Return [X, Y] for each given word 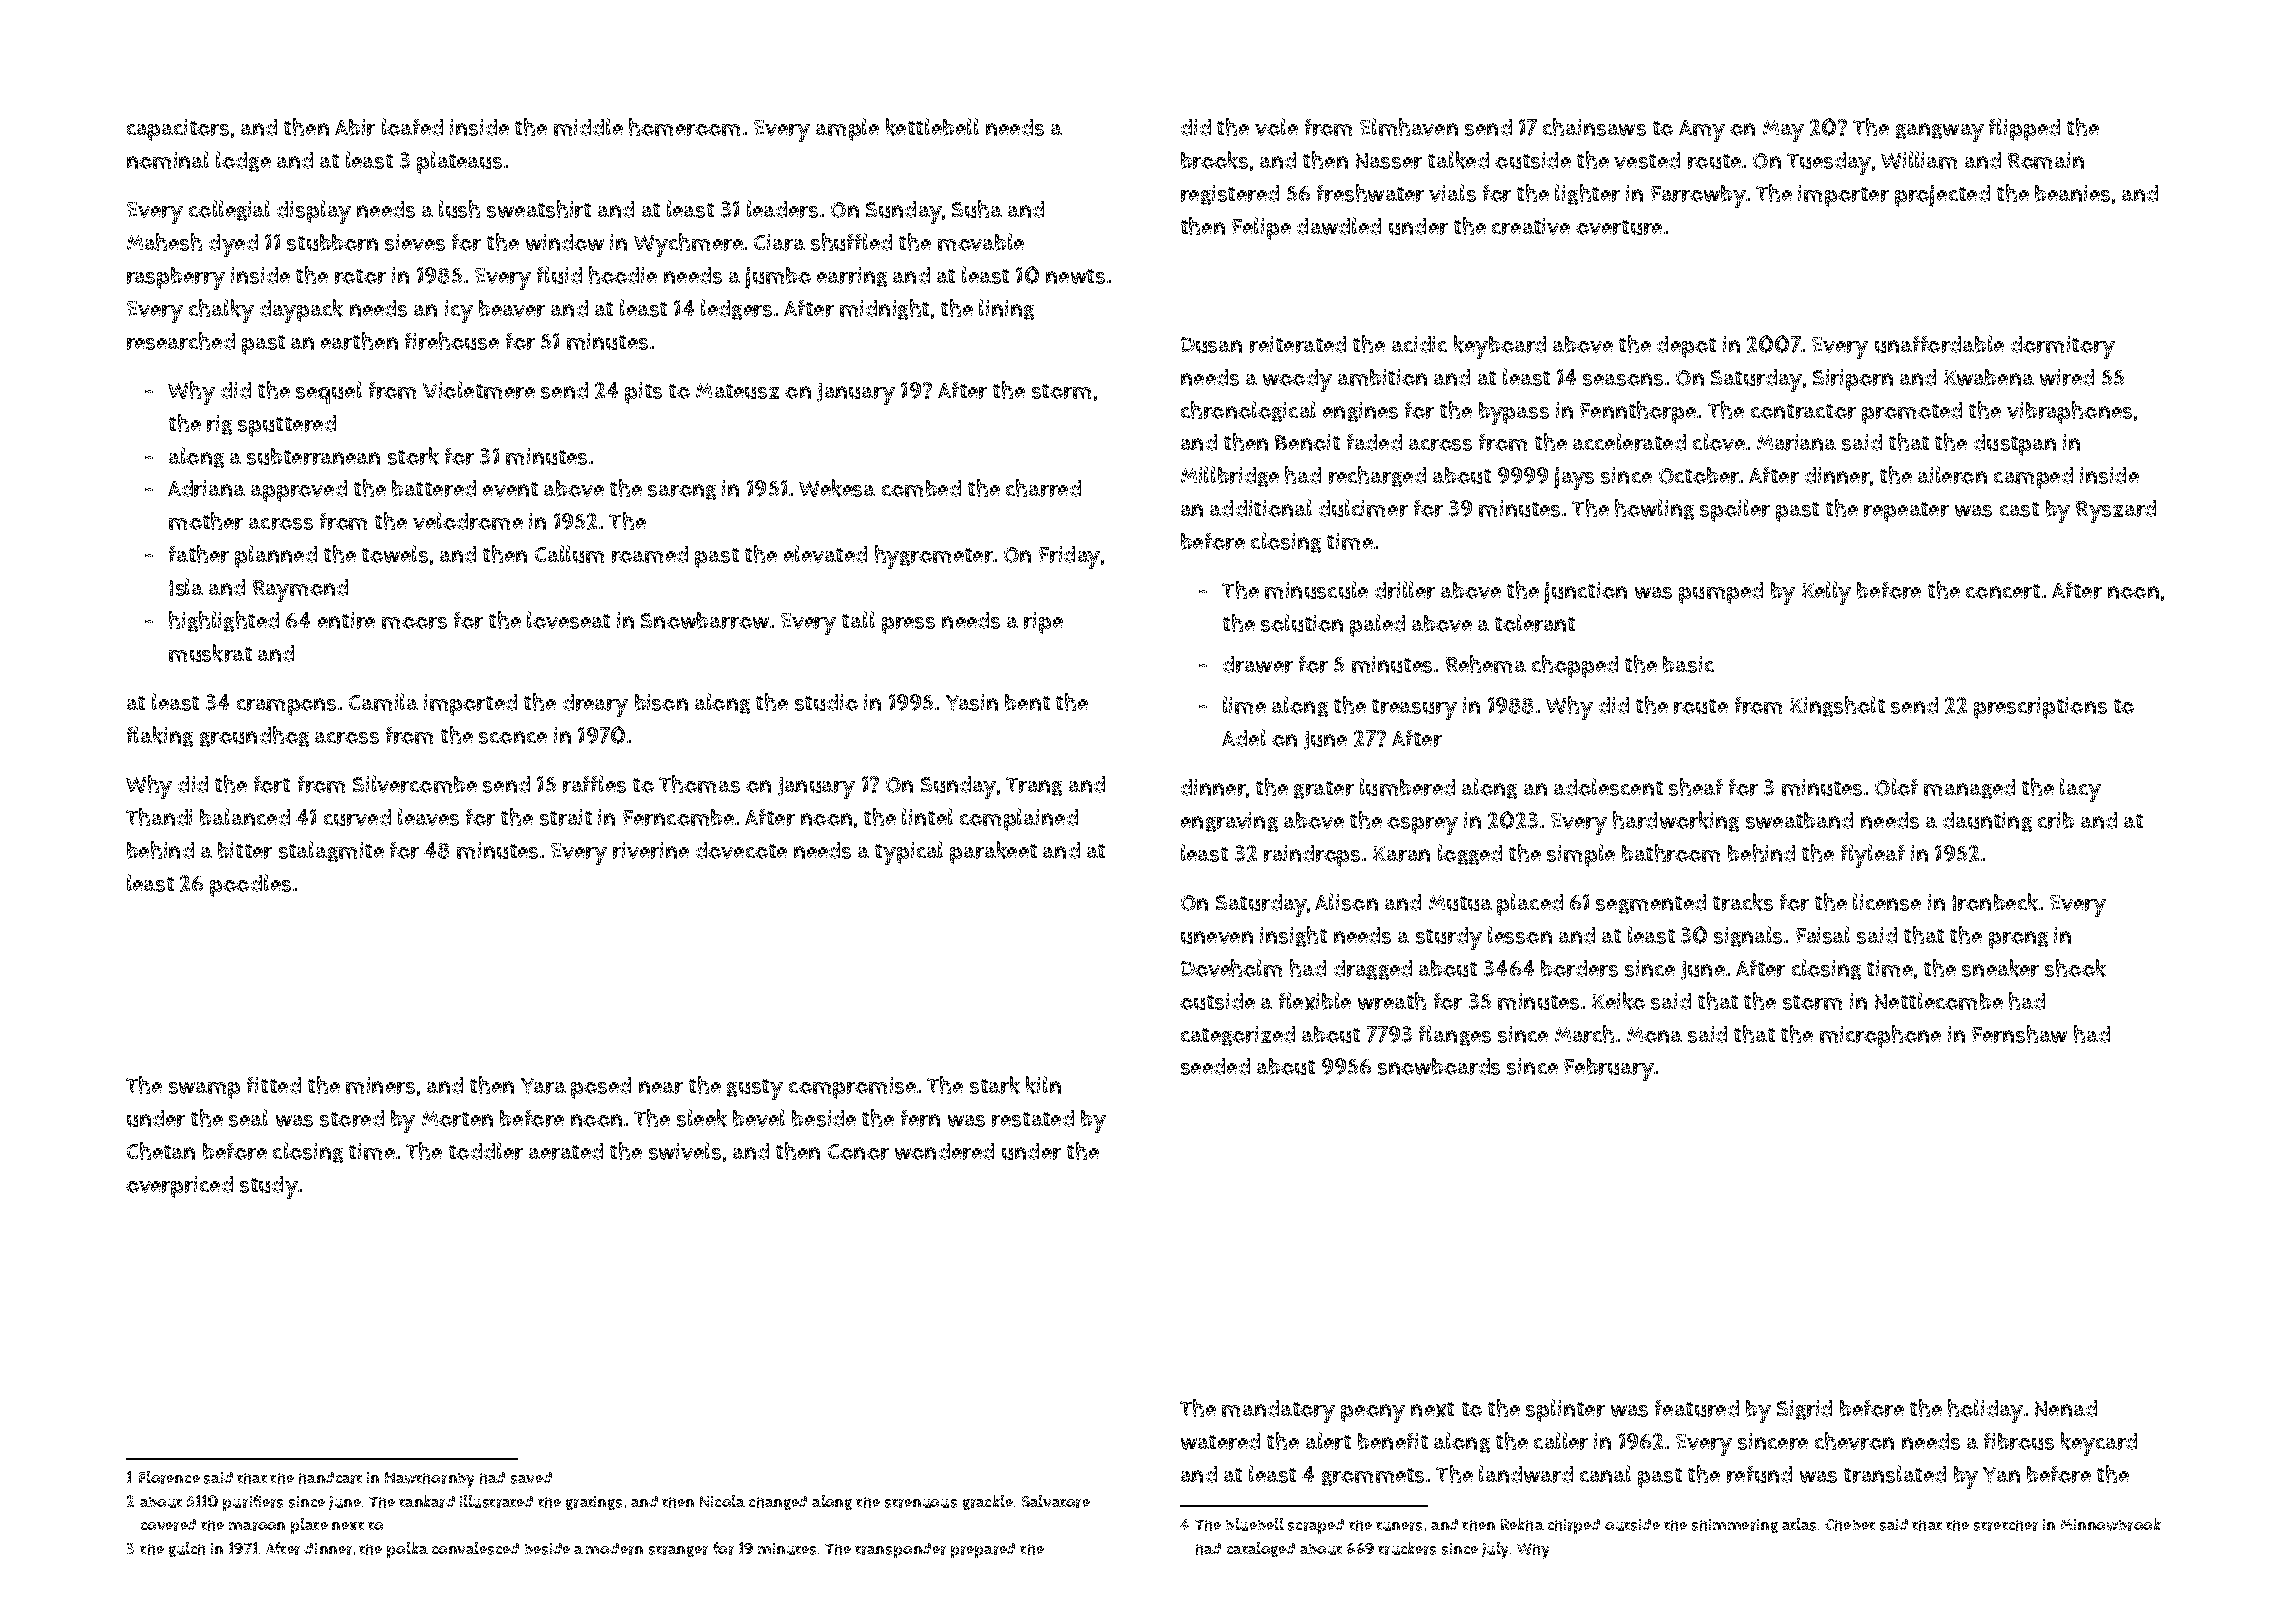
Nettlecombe [1939, 1001]
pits [643, 393]
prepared [983, 1550]
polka [407, 1550]
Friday [1069, 557]
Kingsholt [1837, 706]
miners [380, 1085]
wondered [944, 1151]
